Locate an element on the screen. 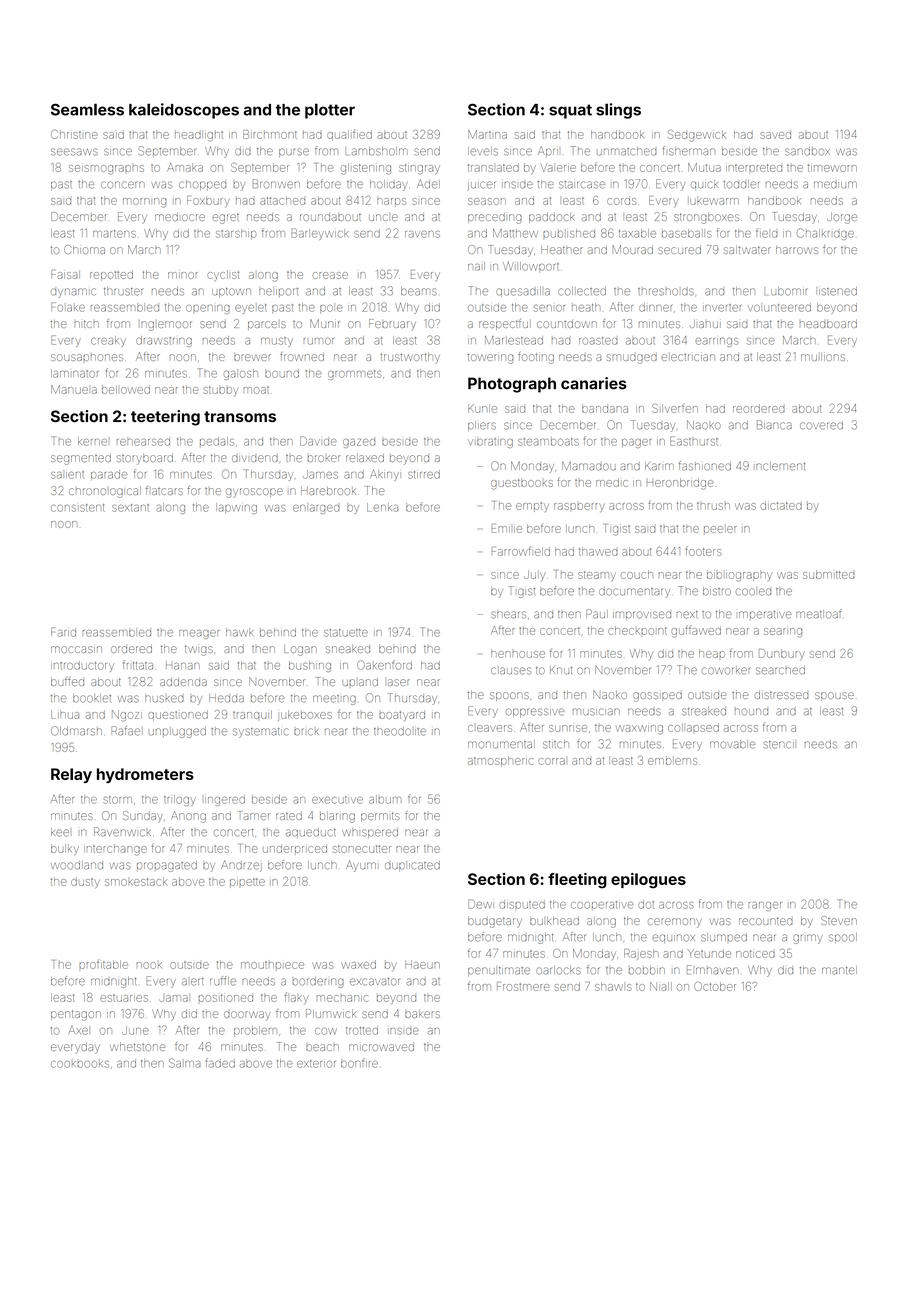 Image resolution: width=908 pixels, height=1316 pixels. headboard is located at coordinates (828, 324).
